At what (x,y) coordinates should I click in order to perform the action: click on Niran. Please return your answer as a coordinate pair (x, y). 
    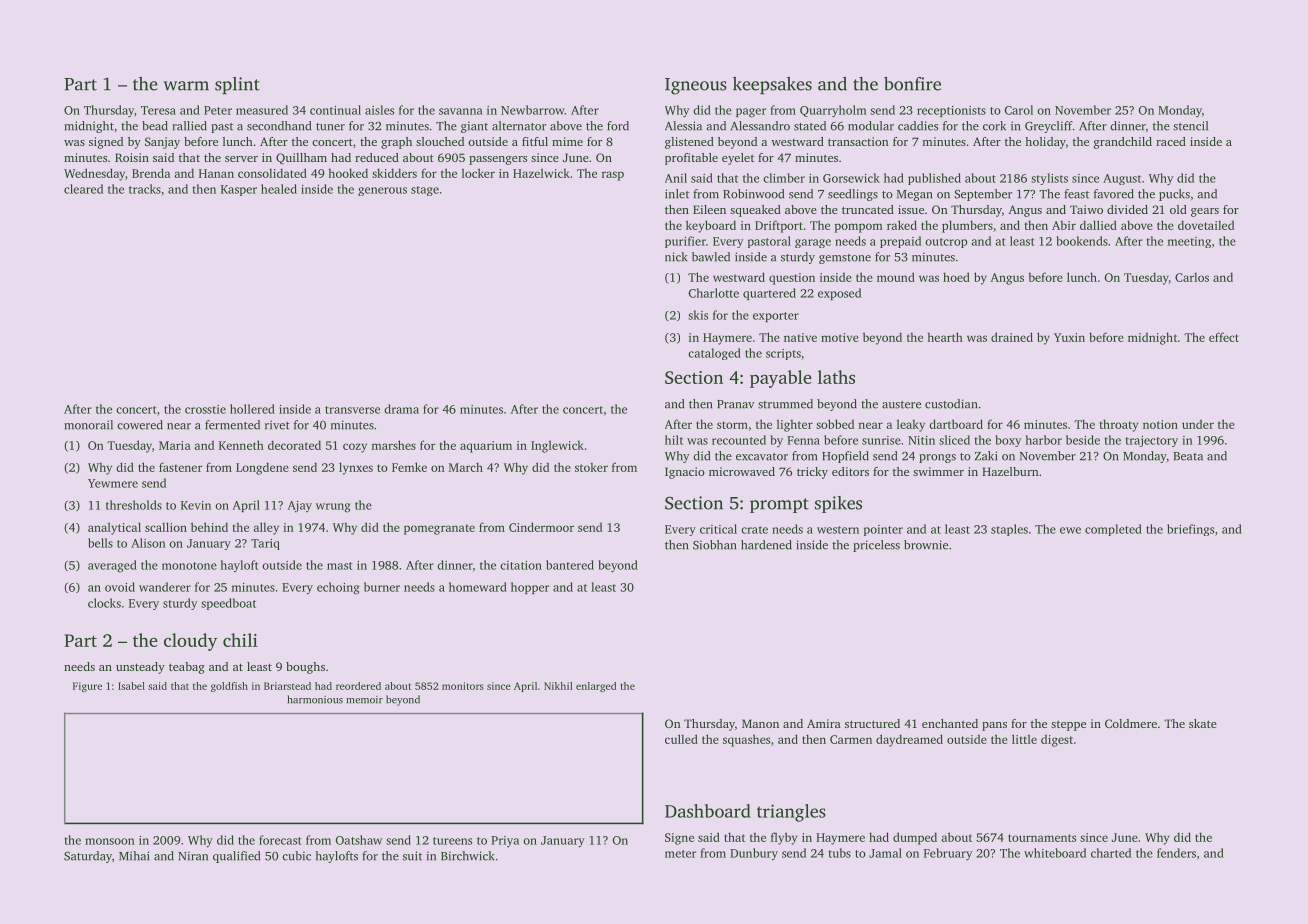
    Looking at the image, I should click on (193, 856).
